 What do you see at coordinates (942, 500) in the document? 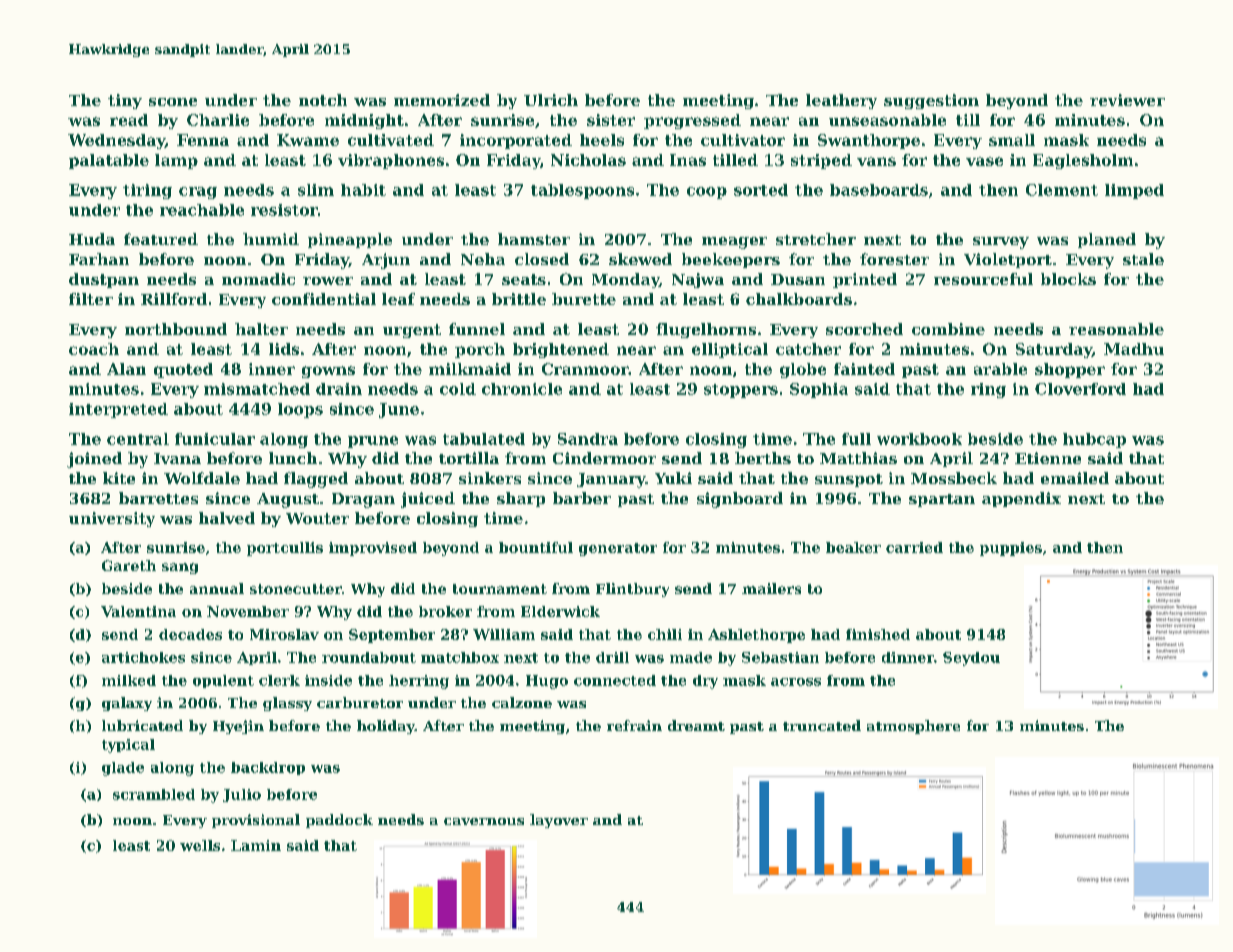
I see `spartan` at bounding box center [942, 500].
